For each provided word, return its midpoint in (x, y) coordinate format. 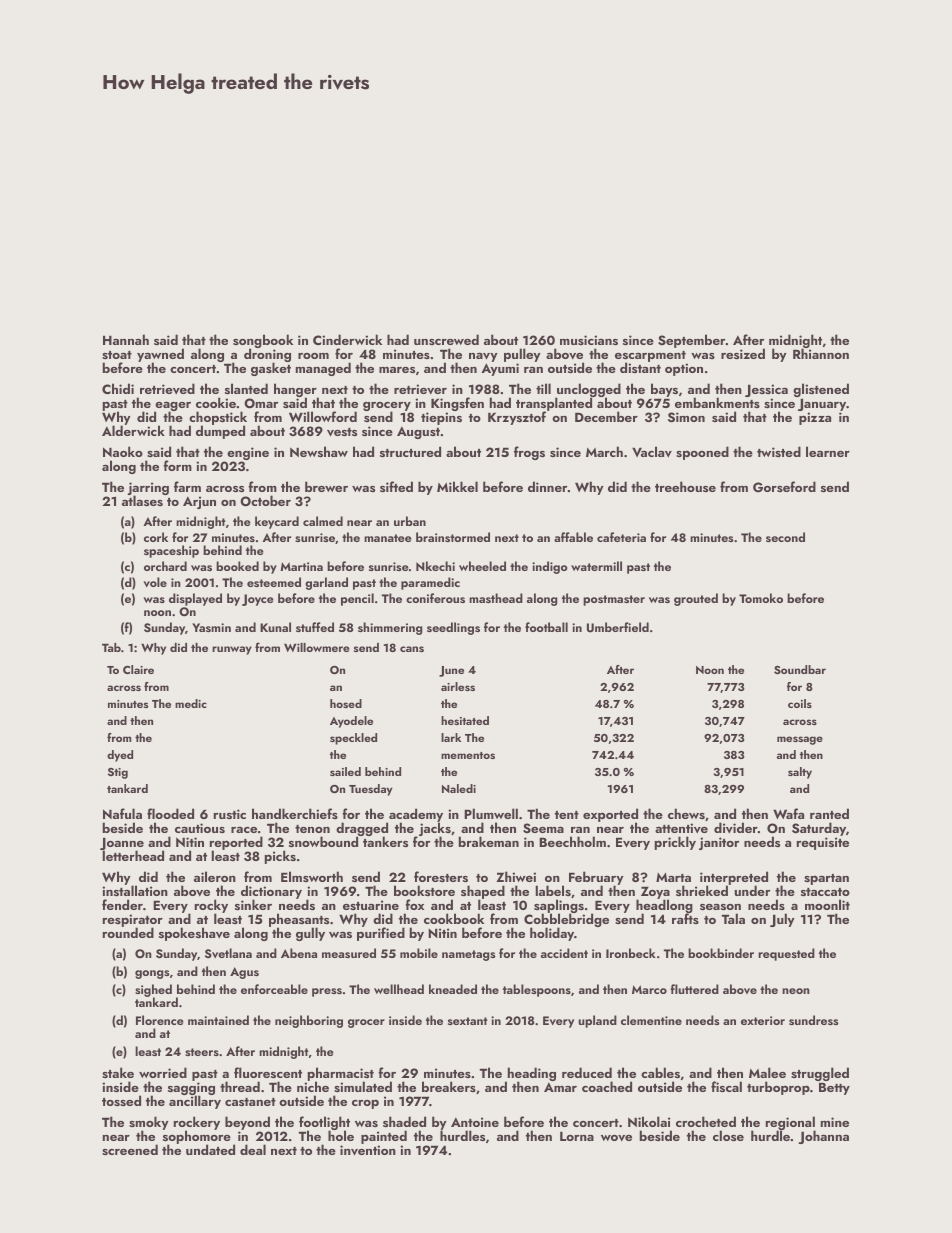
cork (156, 537)
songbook (263, 341)
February (596, 878)
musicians (589, 340)
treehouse (685, 486)
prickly (675, 843)
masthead (496, 598)
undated (210, 1150)
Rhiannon (821, 354)
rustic (230, 814)
